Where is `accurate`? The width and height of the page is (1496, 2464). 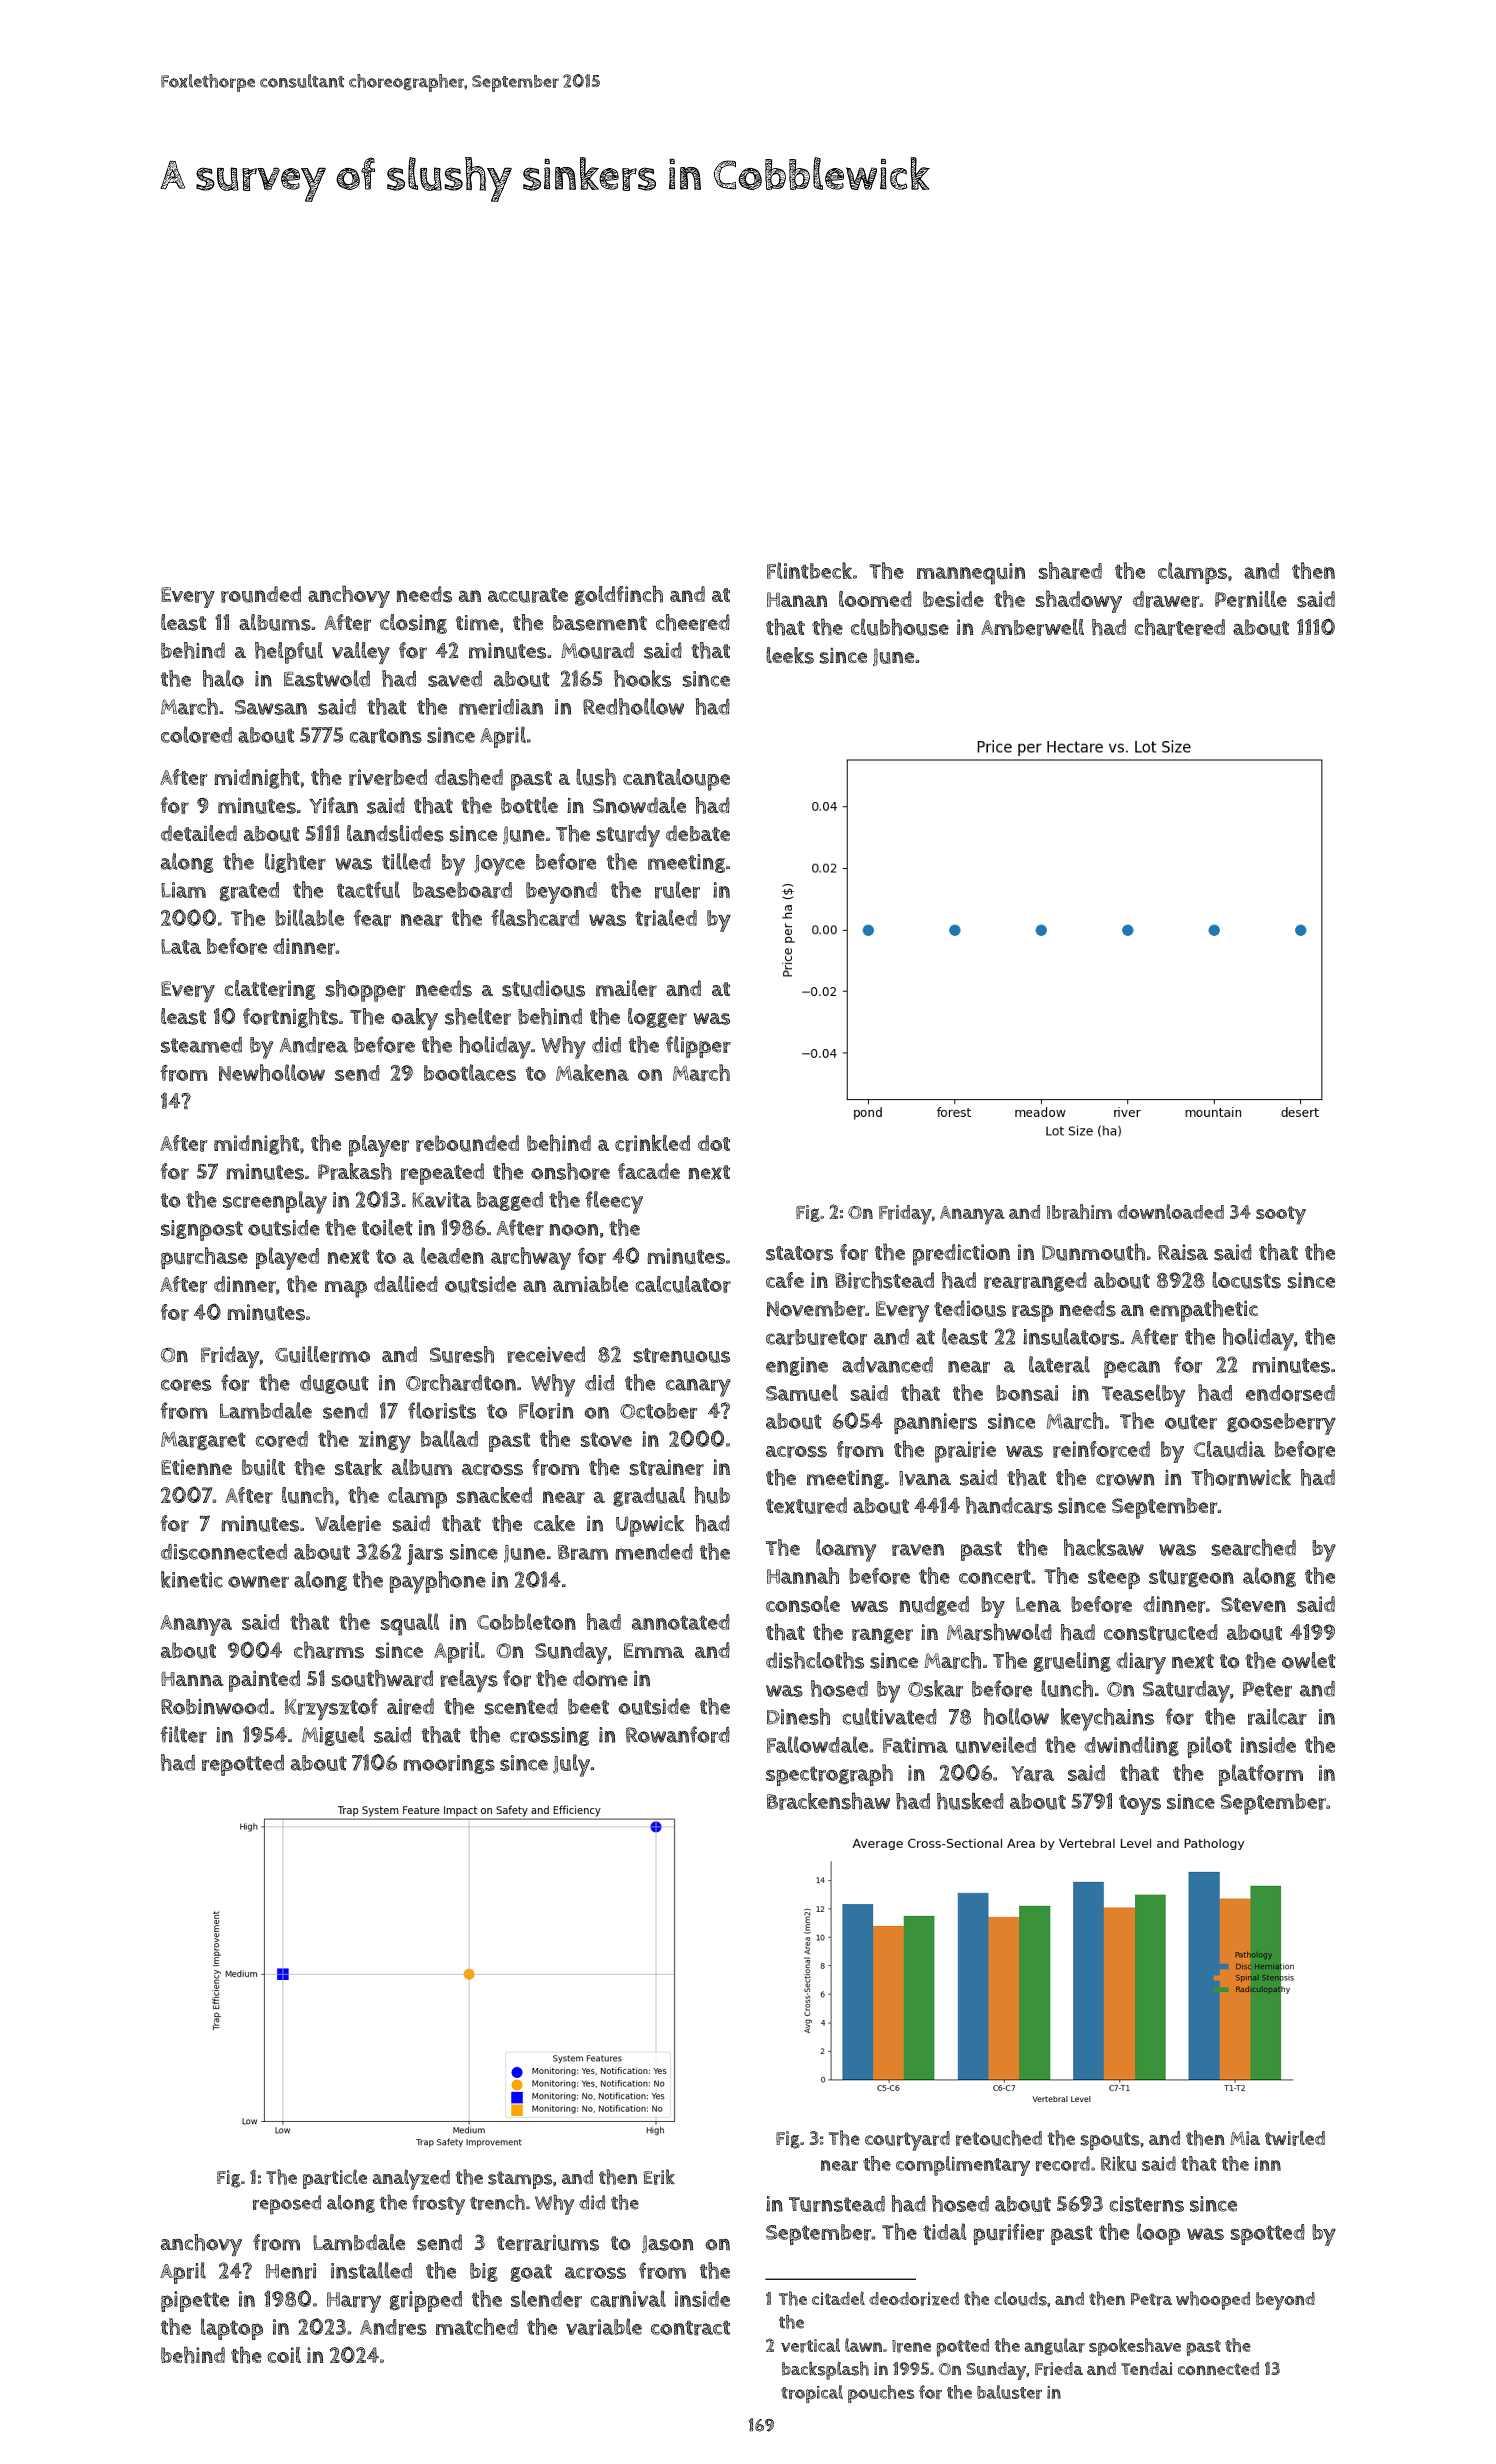
accurate is located at coordinates (528, 595).
